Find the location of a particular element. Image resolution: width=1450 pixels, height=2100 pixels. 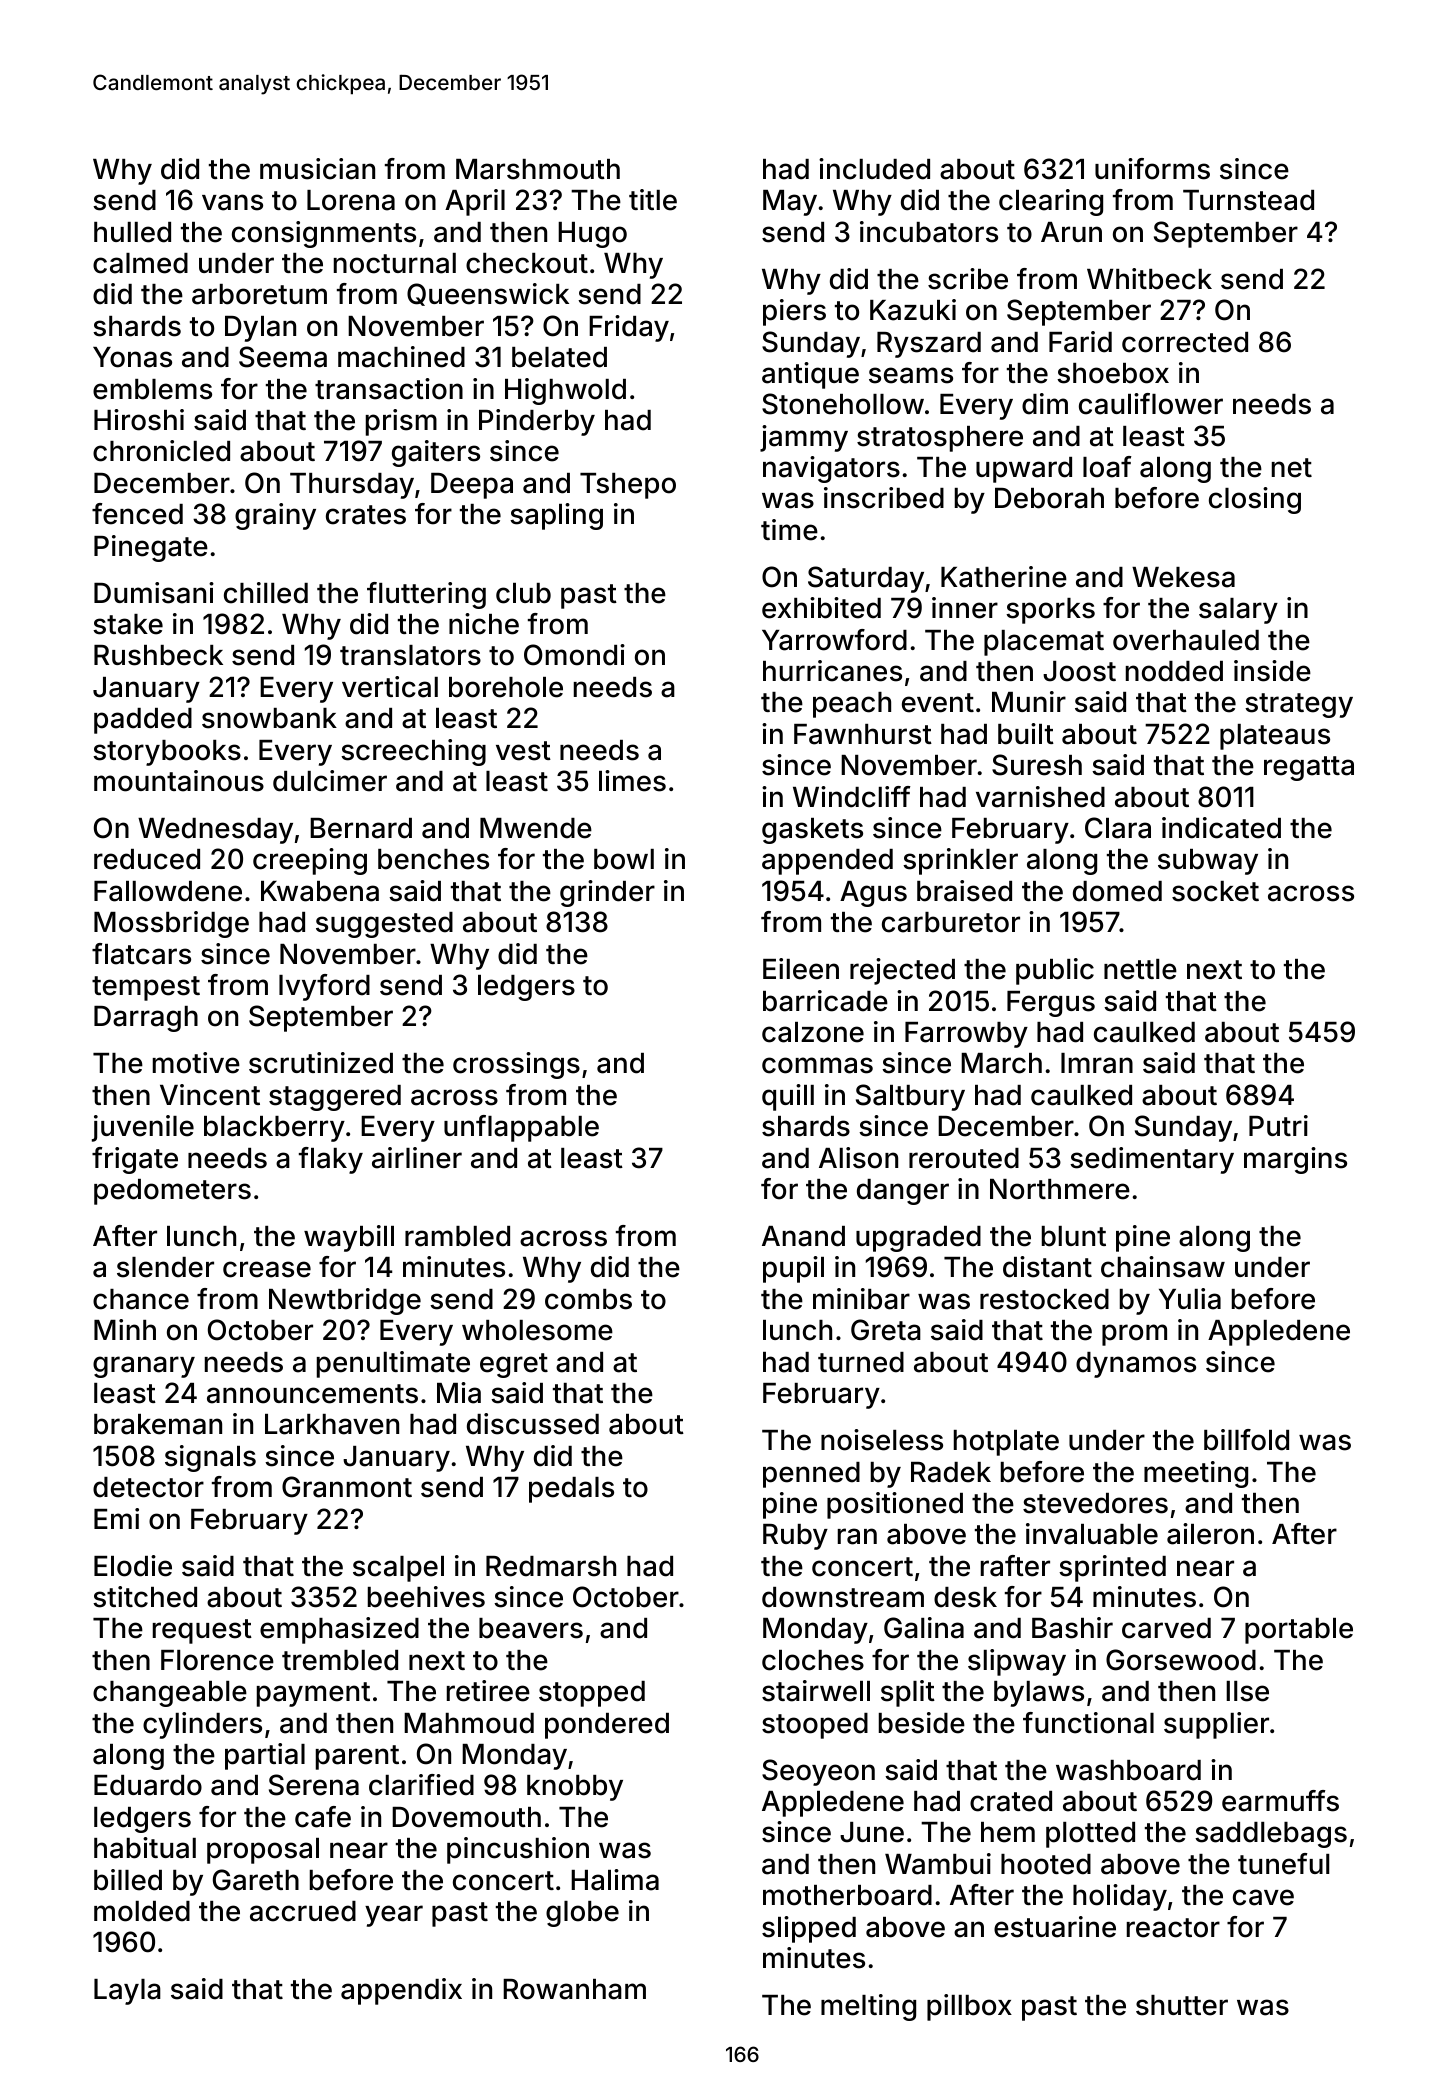

reduced is located at coordinates (147, 859).
